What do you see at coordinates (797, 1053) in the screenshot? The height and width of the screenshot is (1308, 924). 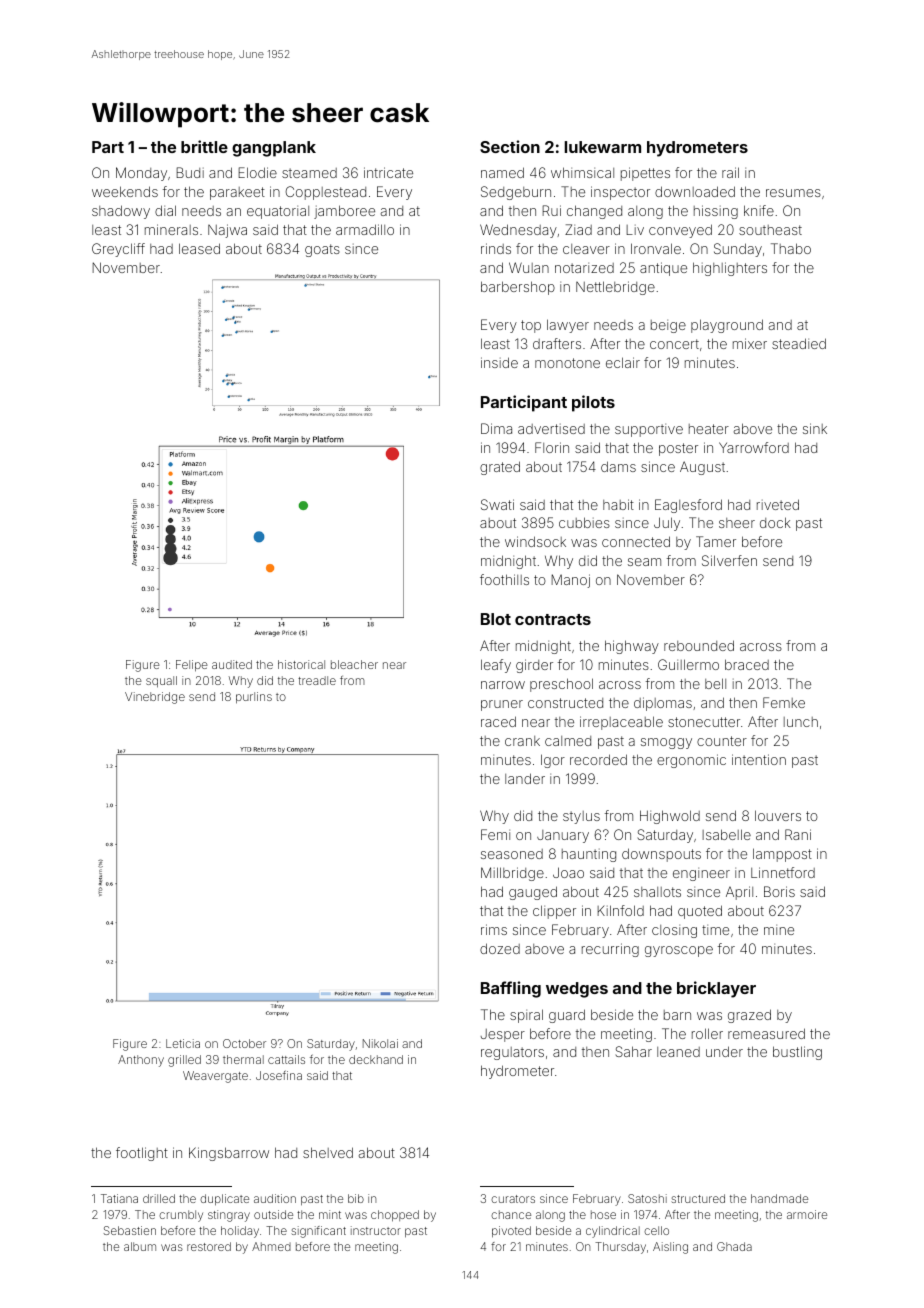 I see `bustling` at bounding box center [797, 1053].
